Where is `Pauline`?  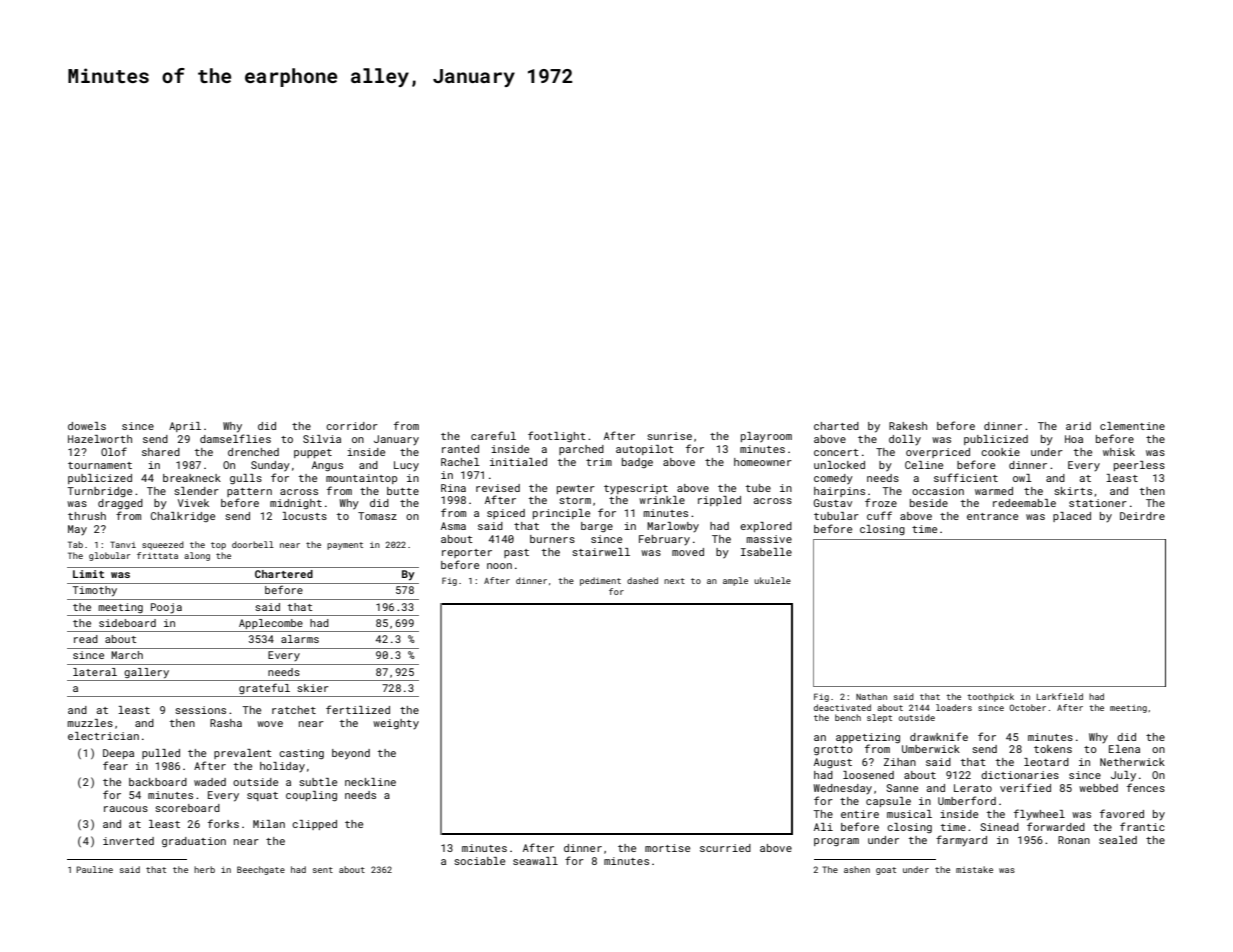
Pauline is located at coordinates (94, 869).
